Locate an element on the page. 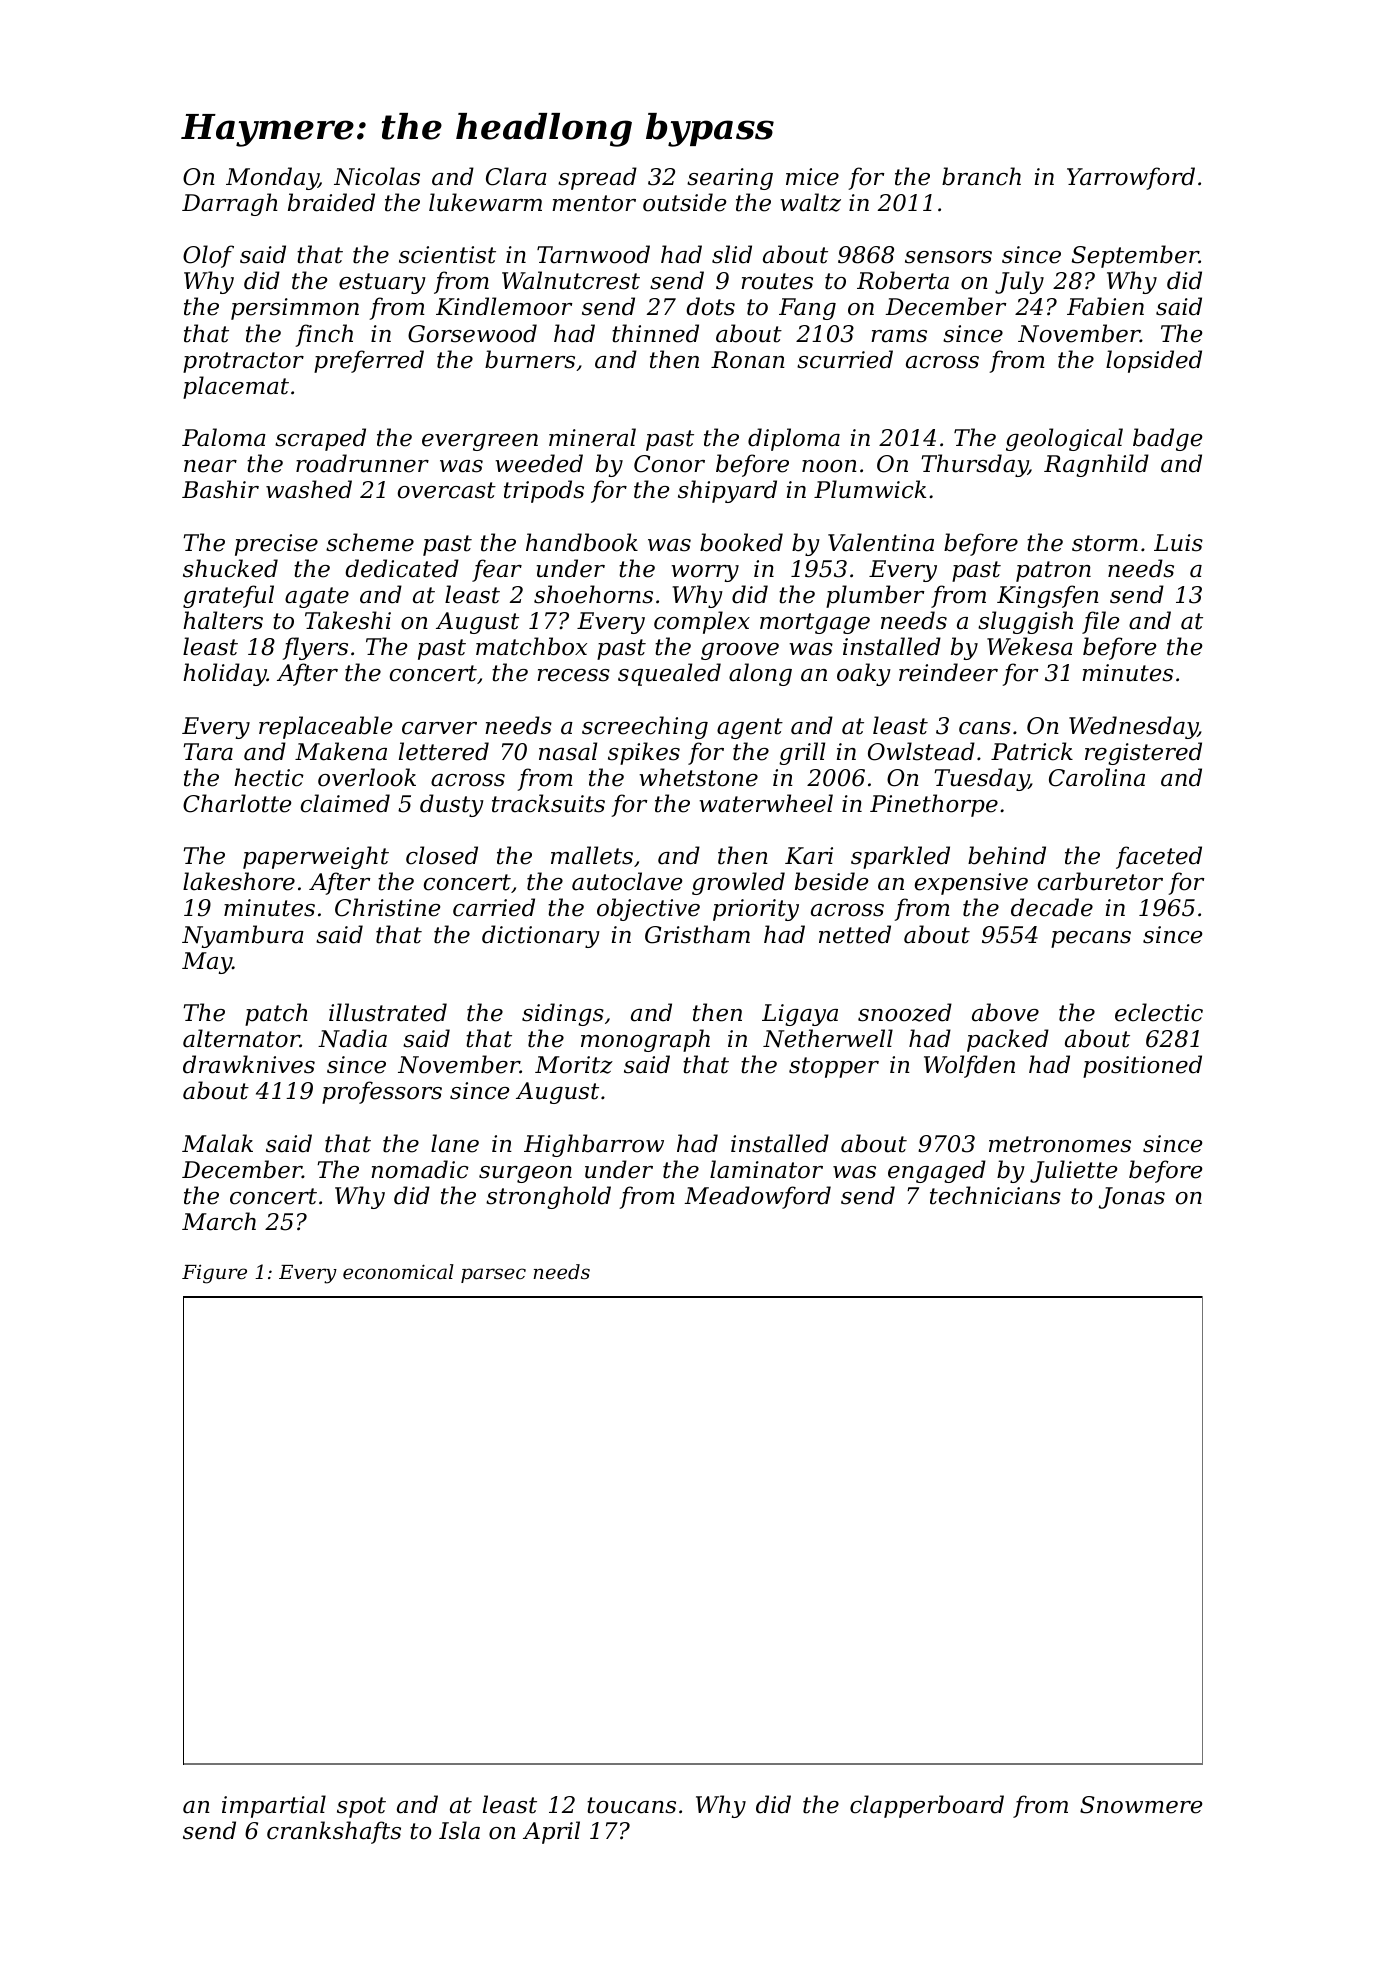  April is located at coordinates (551, 1832).
